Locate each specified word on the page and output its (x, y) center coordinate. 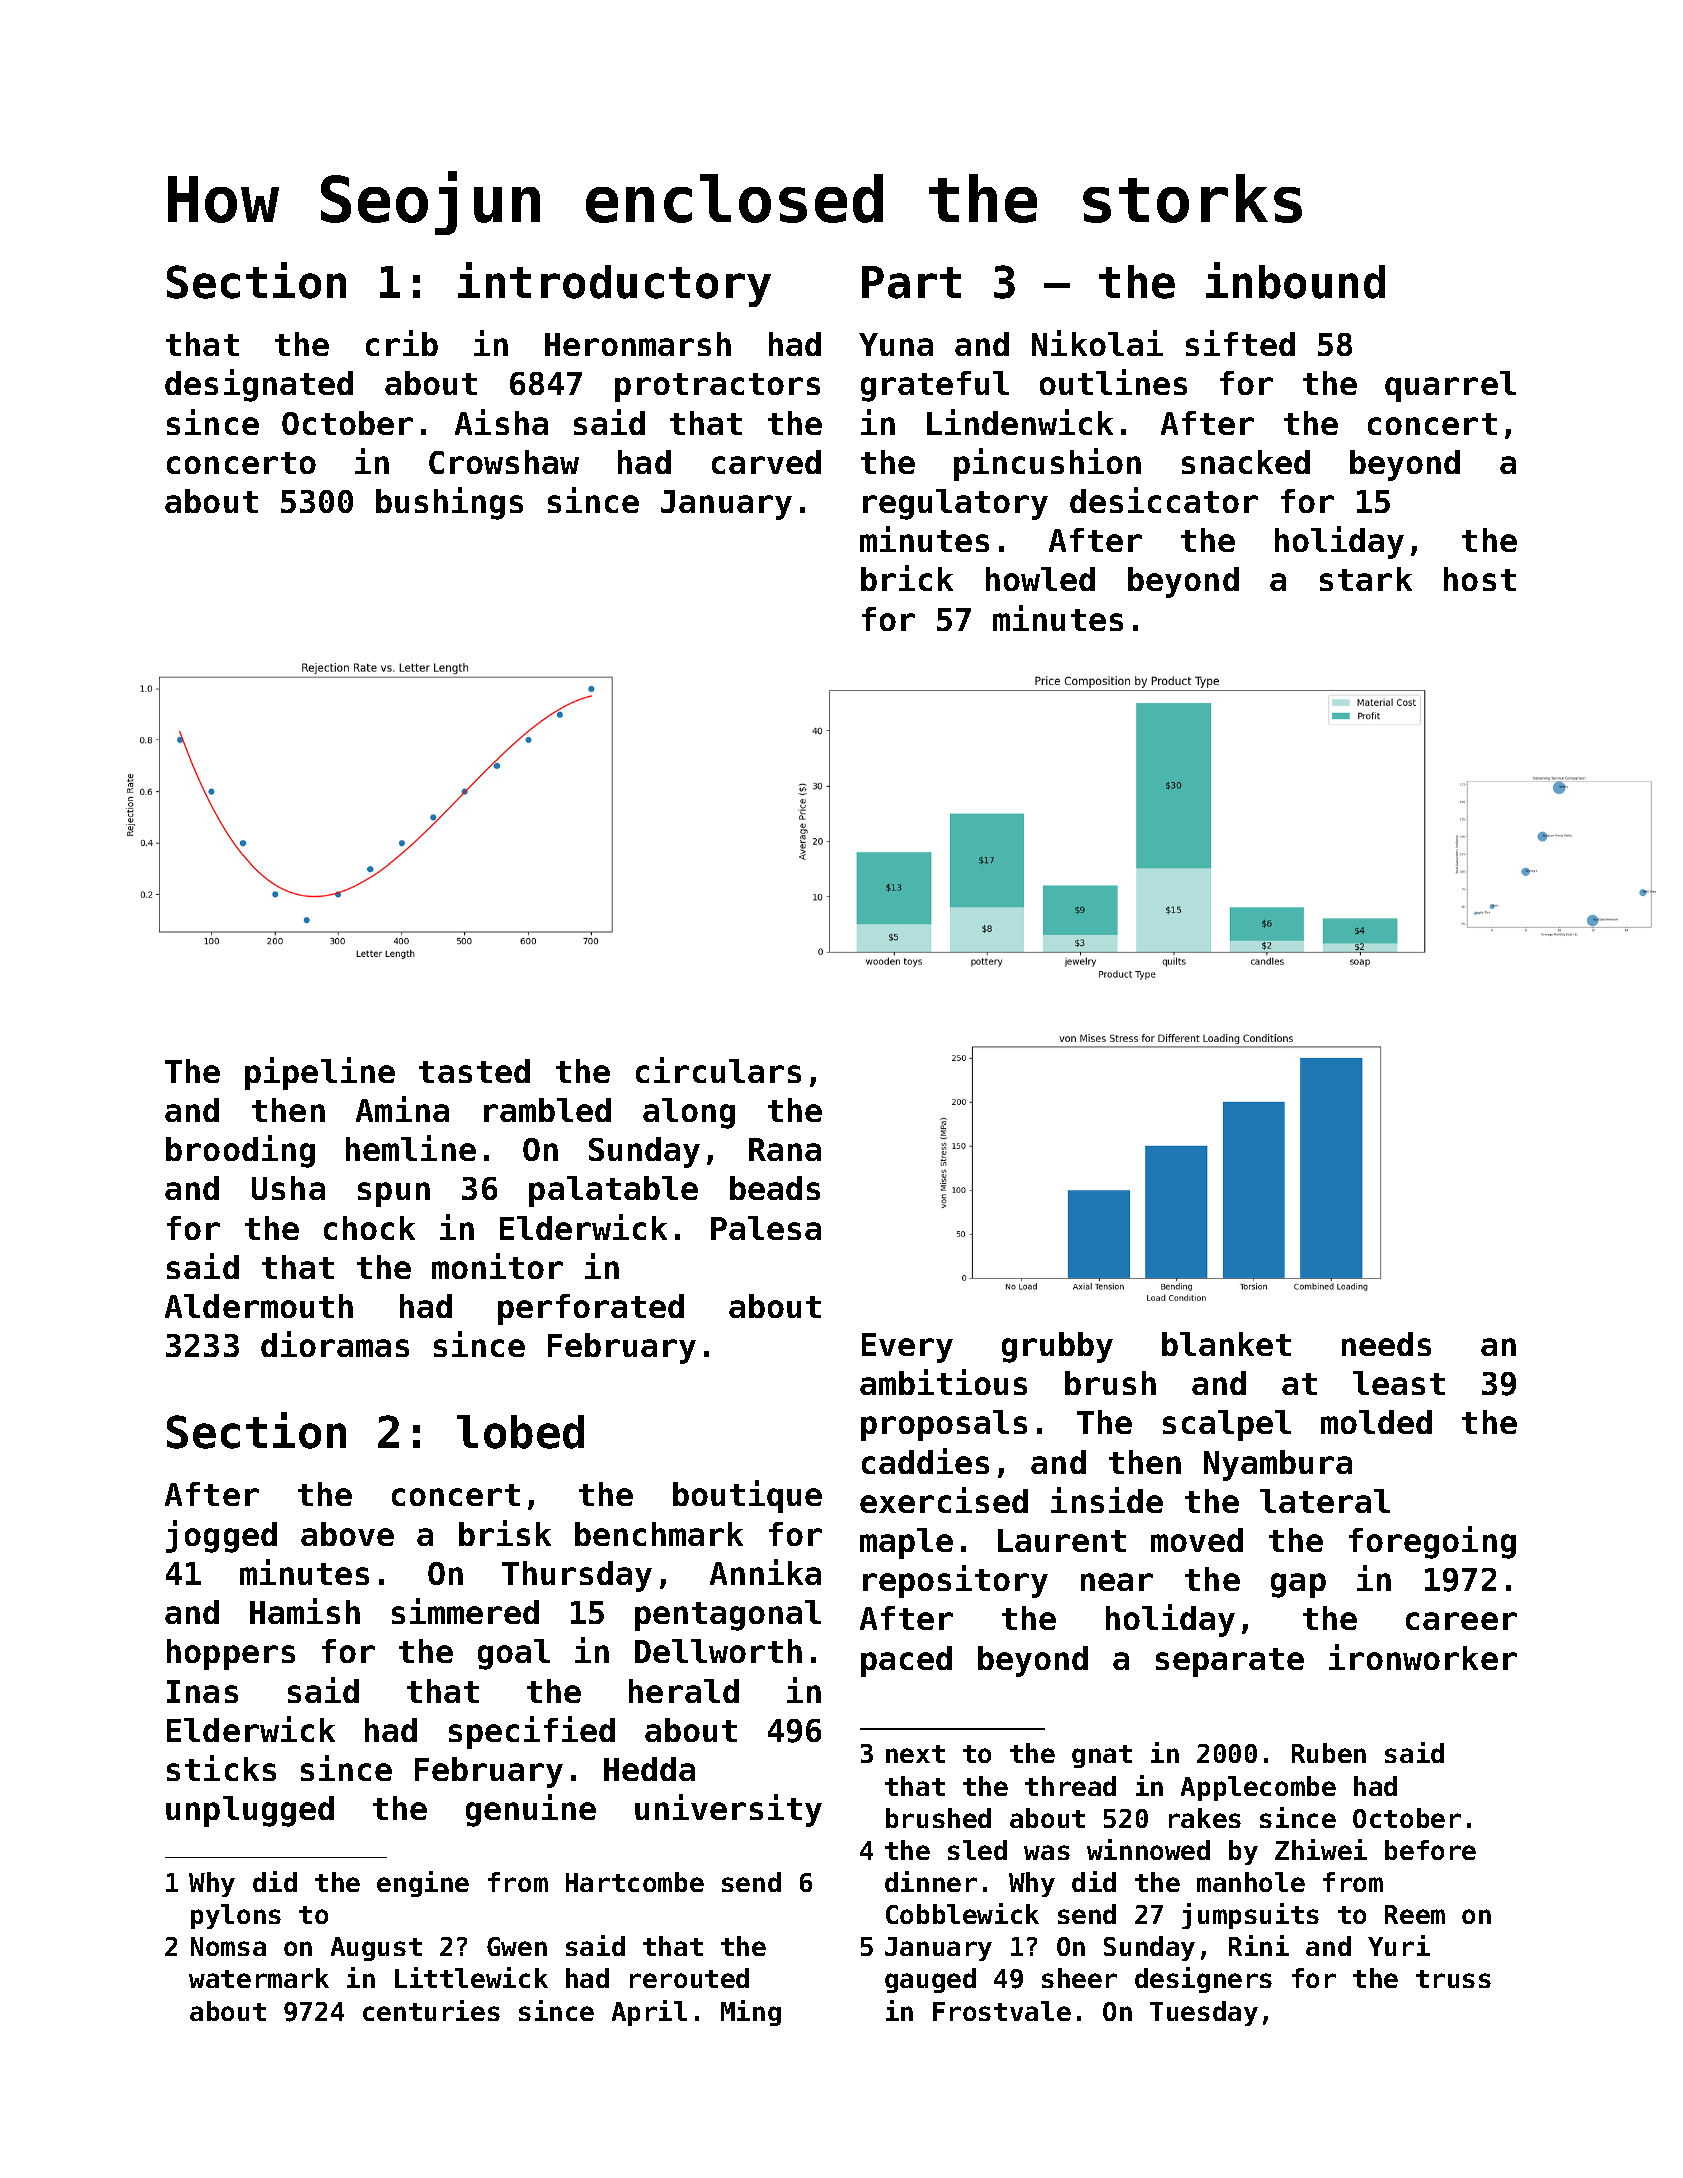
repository (955, 1581)
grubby (1057, 1347)
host (1480, 579)
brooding (240, 1151)
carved (766, 462)
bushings (449, 503)
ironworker (1423, 1657)
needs (1386, 1344)
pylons (236, 1916)
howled (1040, 579)
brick (907, 578)
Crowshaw (504, 462)
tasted (474, 1071)
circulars (718, 1070)
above (347, 1534)
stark (1366, 579)
